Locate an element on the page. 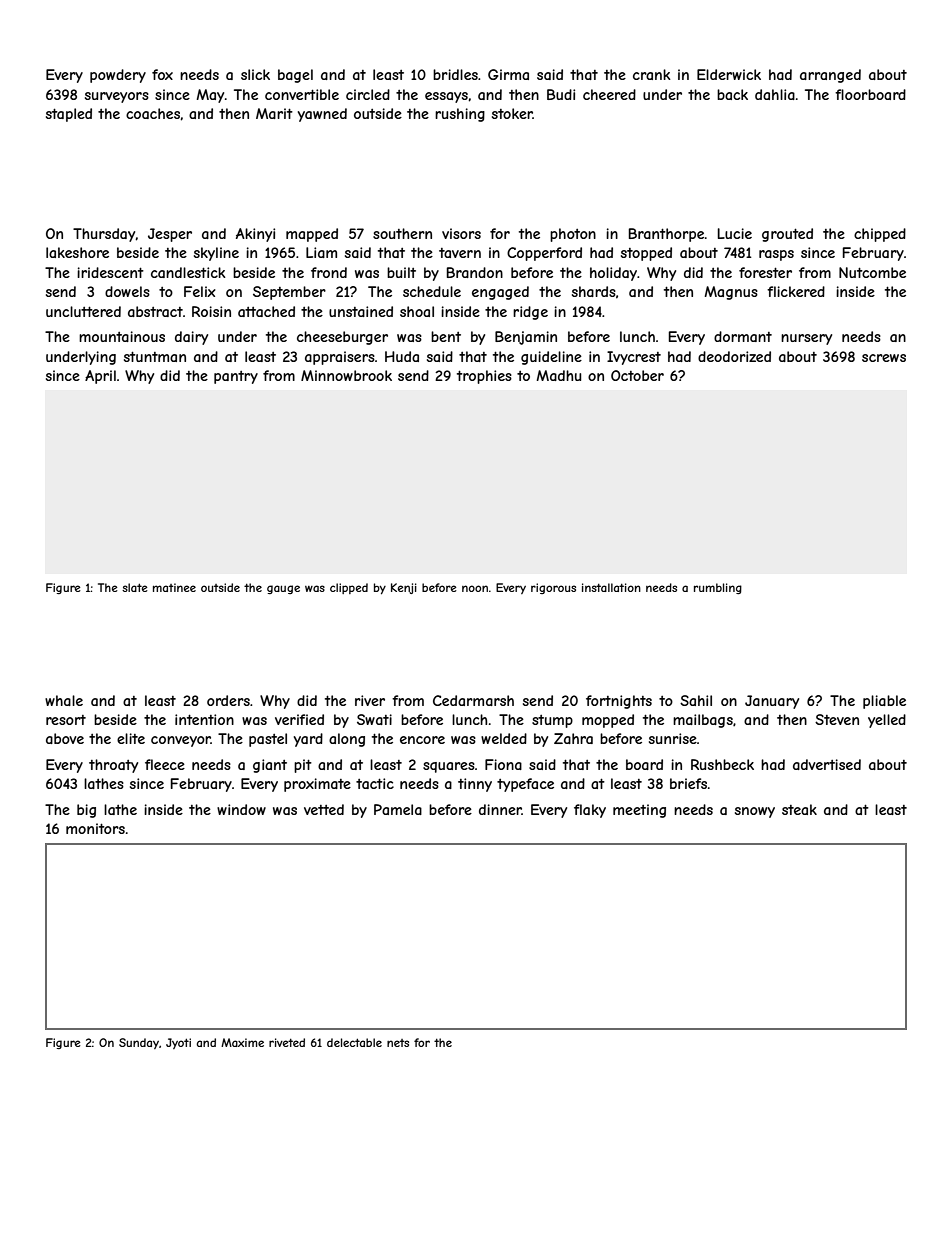 This document has width=952, height=1233. riveted is located at coordinates (287, 1042).
